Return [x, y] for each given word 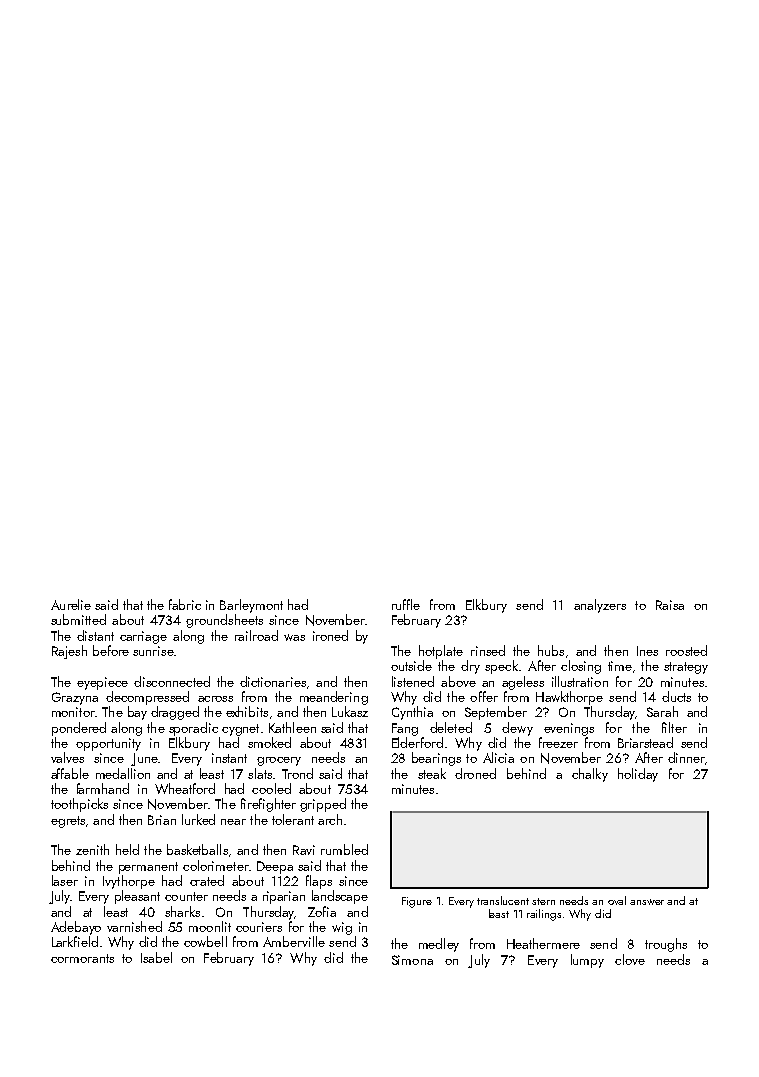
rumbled [344, 849]
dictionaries [273, 681]
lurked [198, 819]
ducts [676, 696]
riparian [284, 897]
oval [617, 900]
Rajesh [69, 652]
